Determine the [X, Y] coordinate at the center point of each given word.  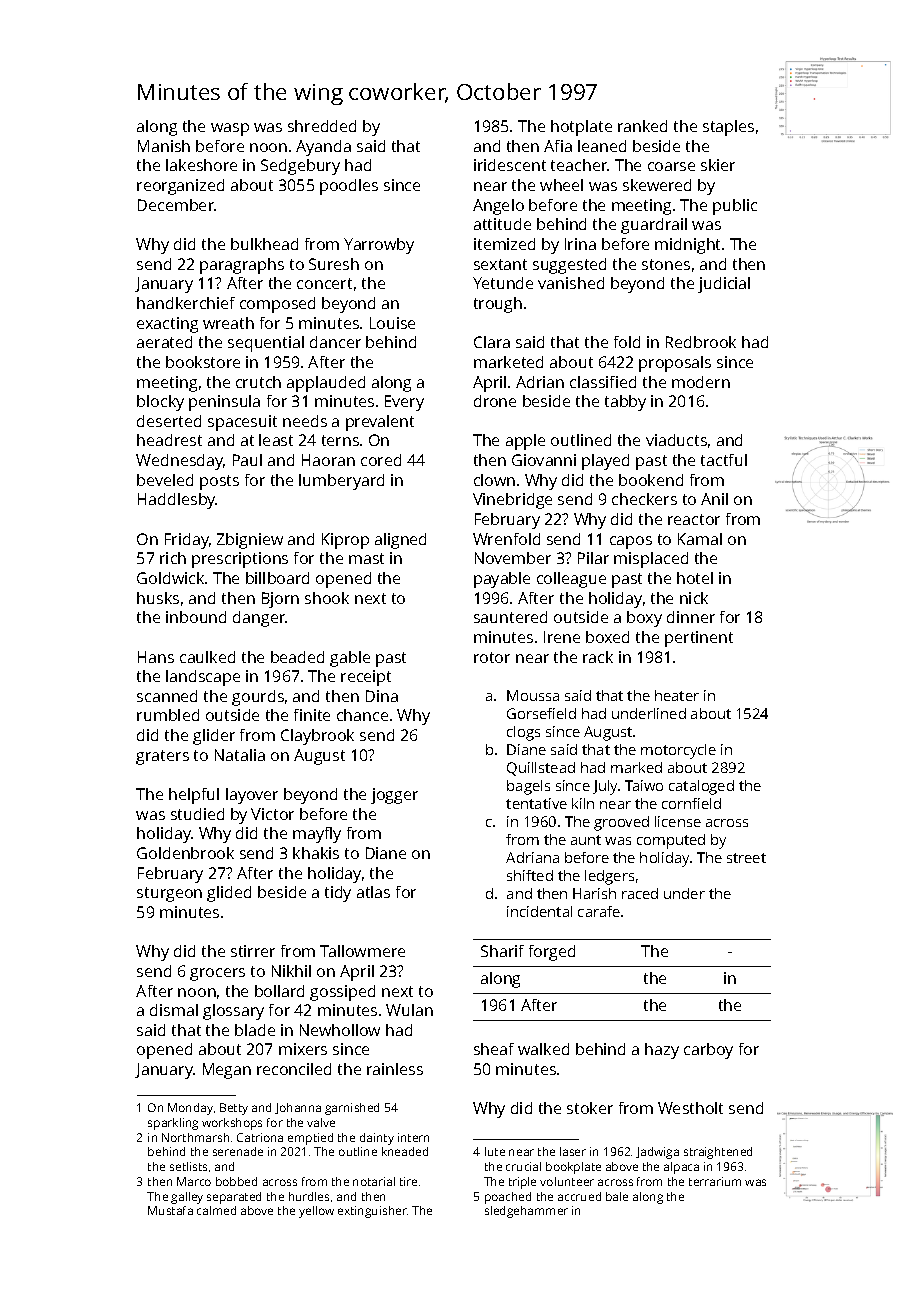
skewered [657, 185]
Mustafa [170, 1210]
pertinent [699, 639]
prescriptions [240, 560]
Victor [272, 814]
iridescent [510, 165]
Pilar [593, 558]
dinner [691, 617]
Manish [164, 146]
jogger [394, 796]
